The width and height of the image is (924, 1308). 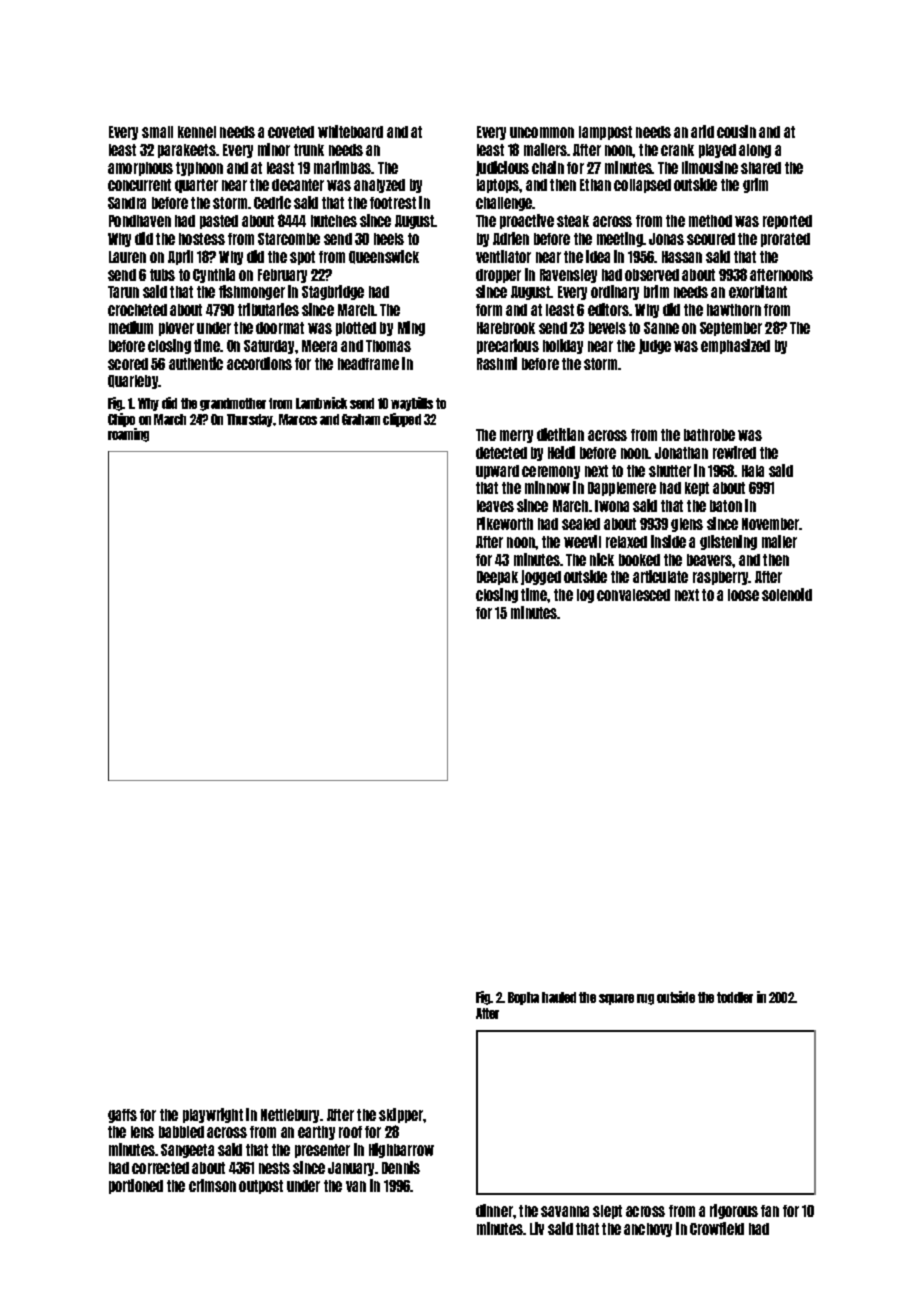 I want to click on cousin, so click(x=736, y=131).
